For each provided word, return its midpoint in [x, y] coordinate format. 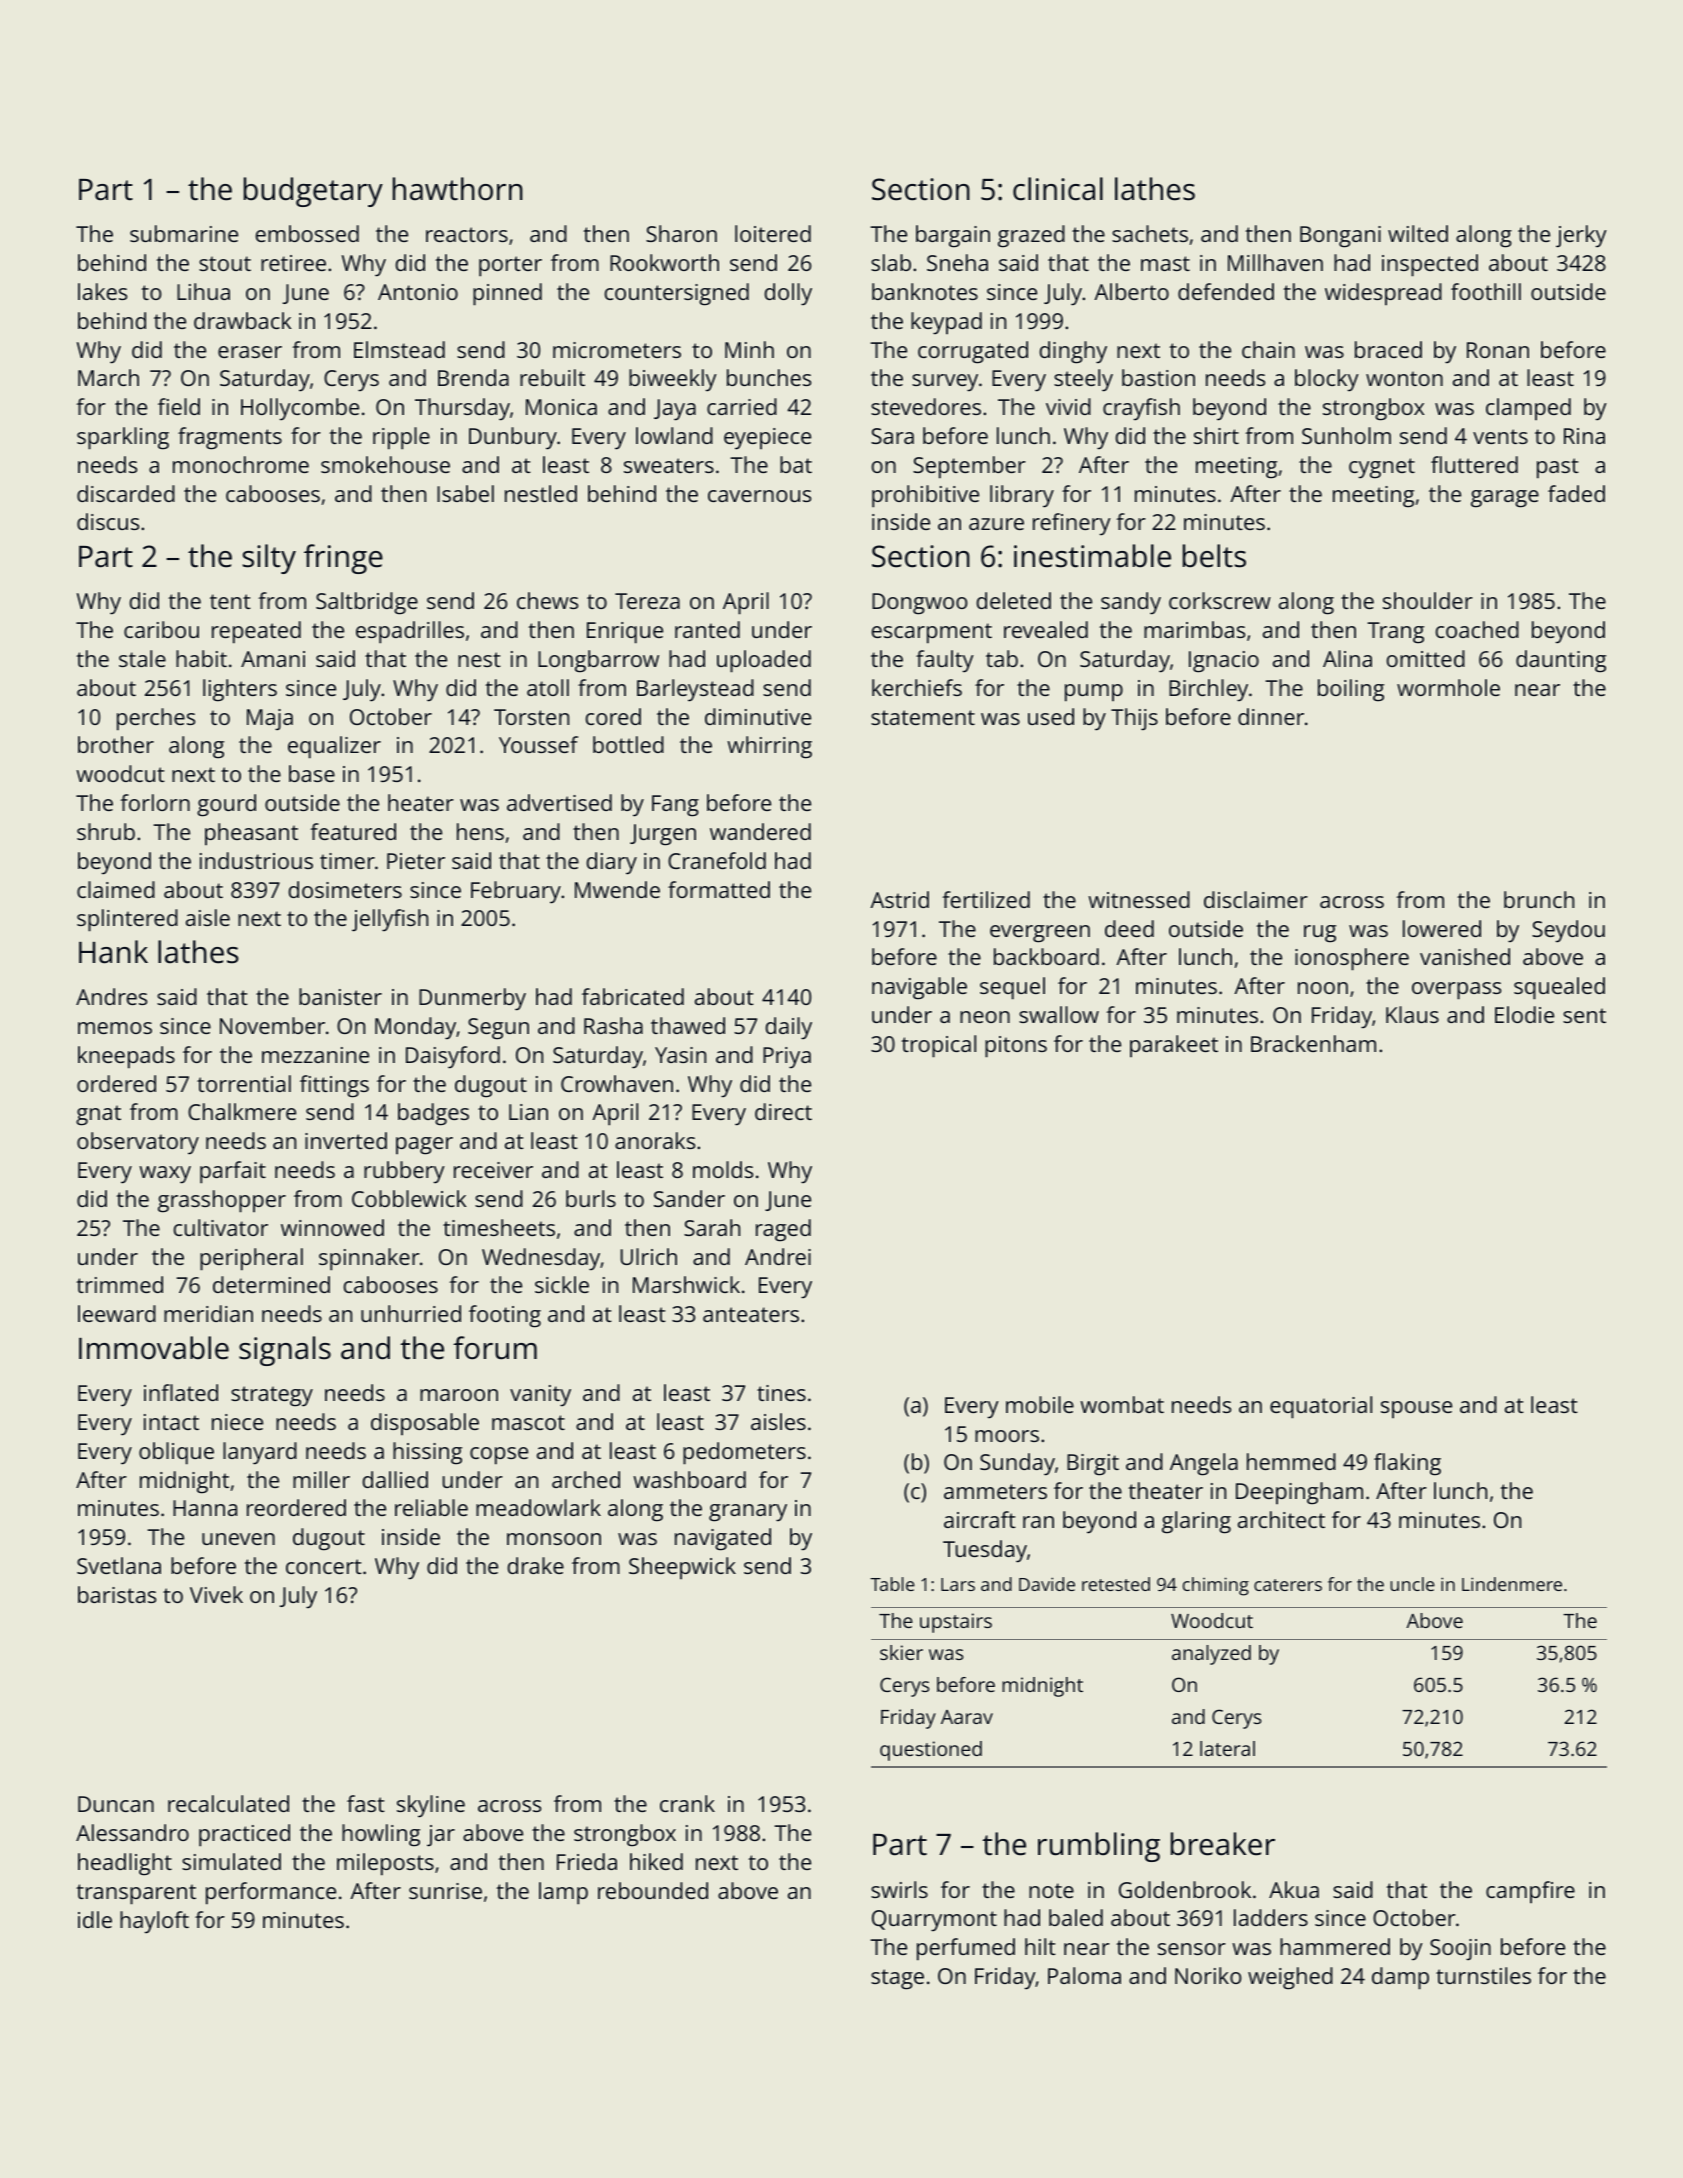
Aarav [967, 1717]
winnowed [332, 1227]
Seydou [1568, 931]
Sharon [681, 233]
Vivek [216, 1594]
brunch [1539, 899]
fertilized [986, 899]
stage [897, 1979]
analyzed [1211, 1655]
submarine [184, 233]
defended [1226, 291]
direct [783, 1111]
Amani [273, 659]
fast [366, 1803]
